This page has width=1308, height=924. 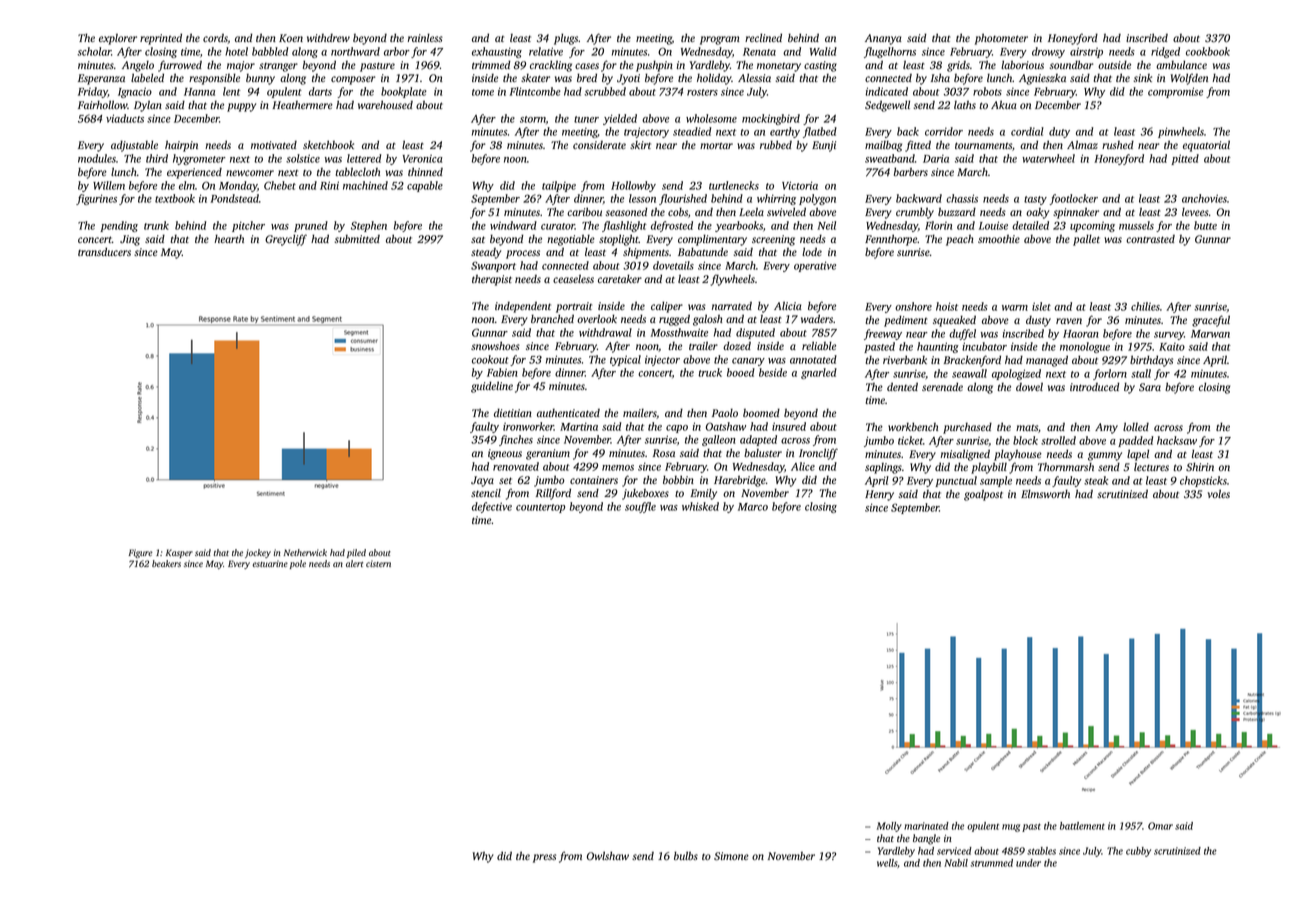 I want to click on stencil, so click(x=486, y=493).
